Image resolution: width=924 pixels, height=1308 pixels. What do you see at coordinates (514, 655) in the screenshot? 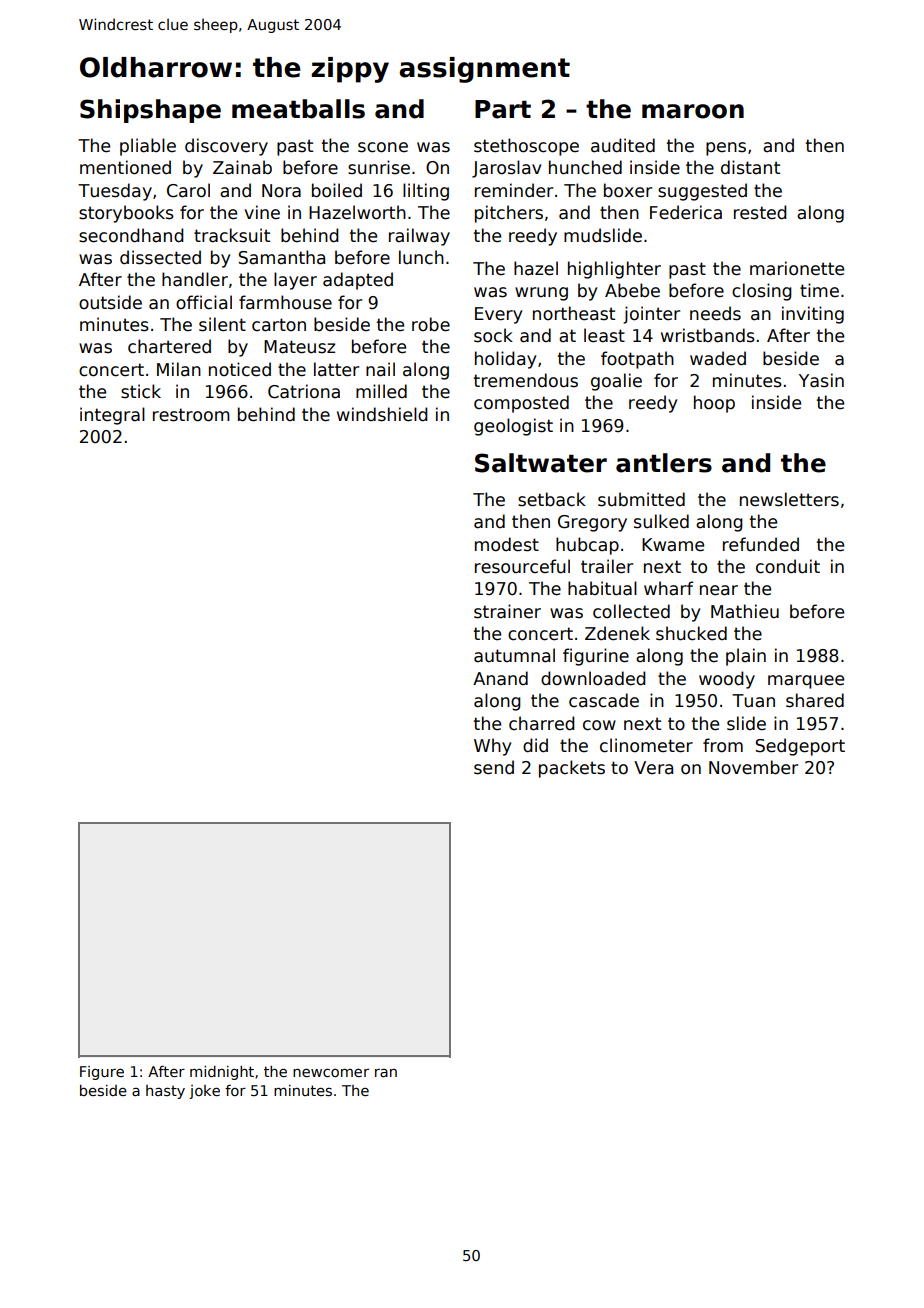
I see `autumnal` at bounding box center [514, 655].
